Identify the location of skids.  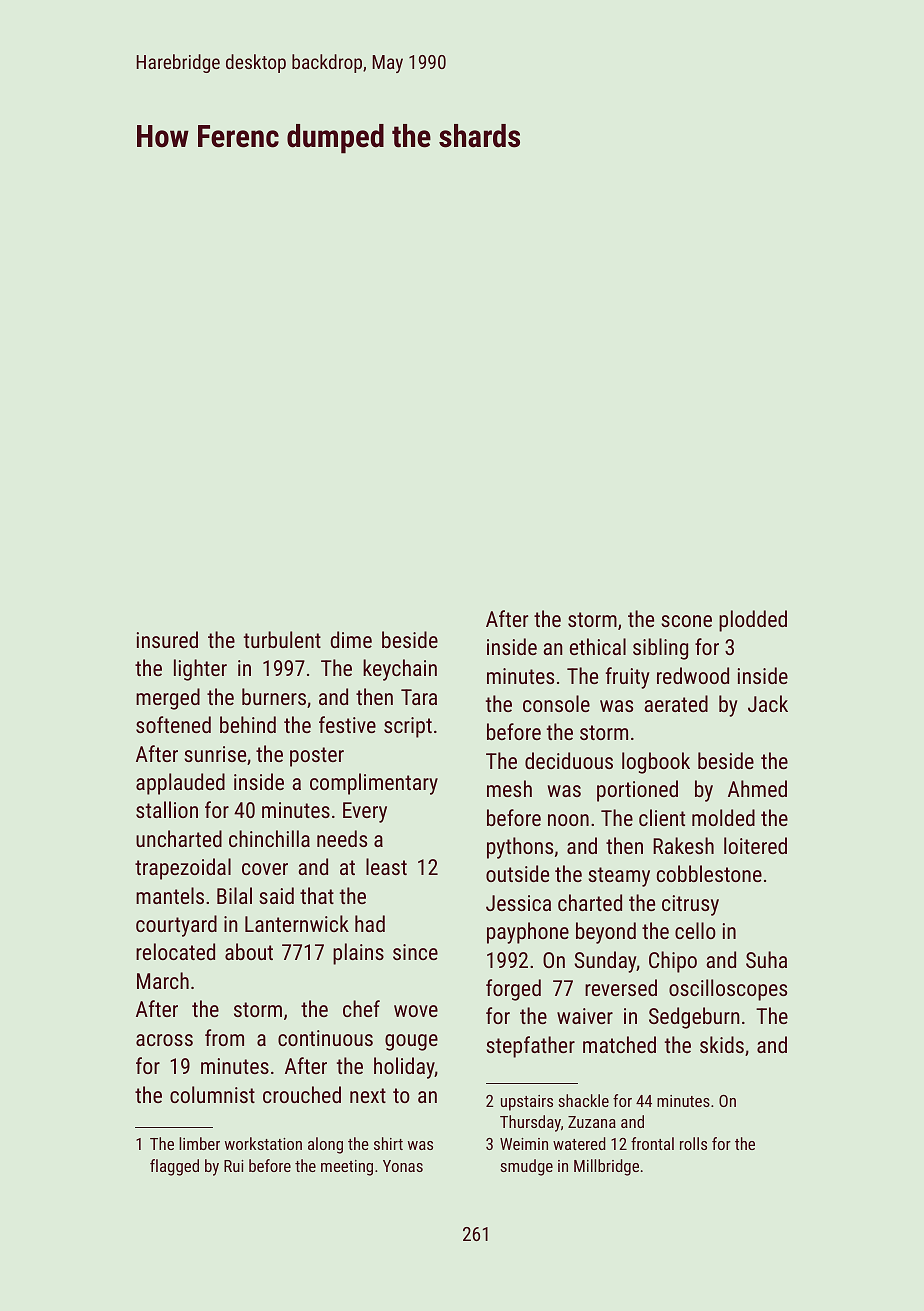
(722, 1044).
